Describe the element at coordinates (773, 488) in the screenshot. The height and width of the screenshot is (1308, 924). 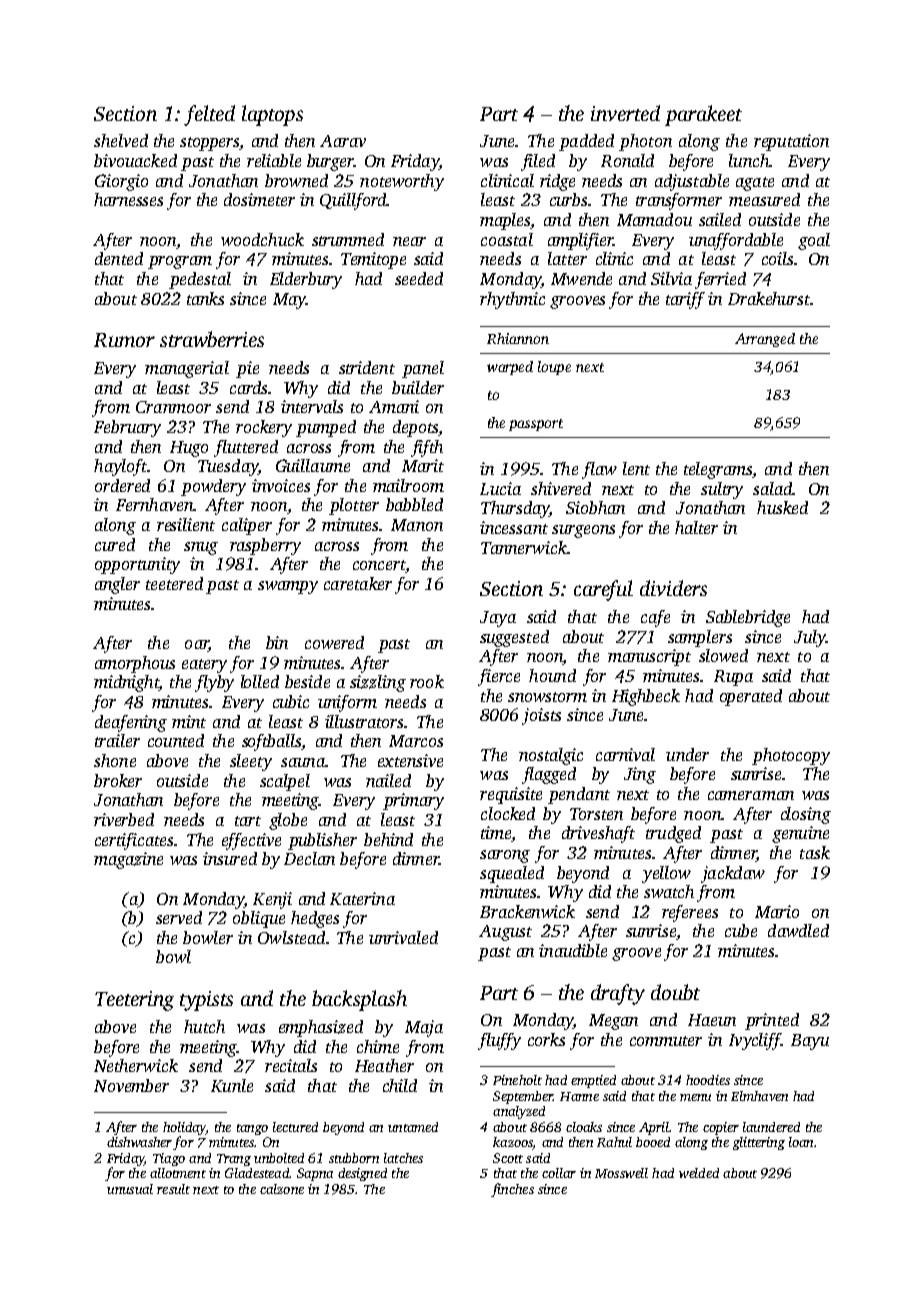
I see `salad` at that location.
